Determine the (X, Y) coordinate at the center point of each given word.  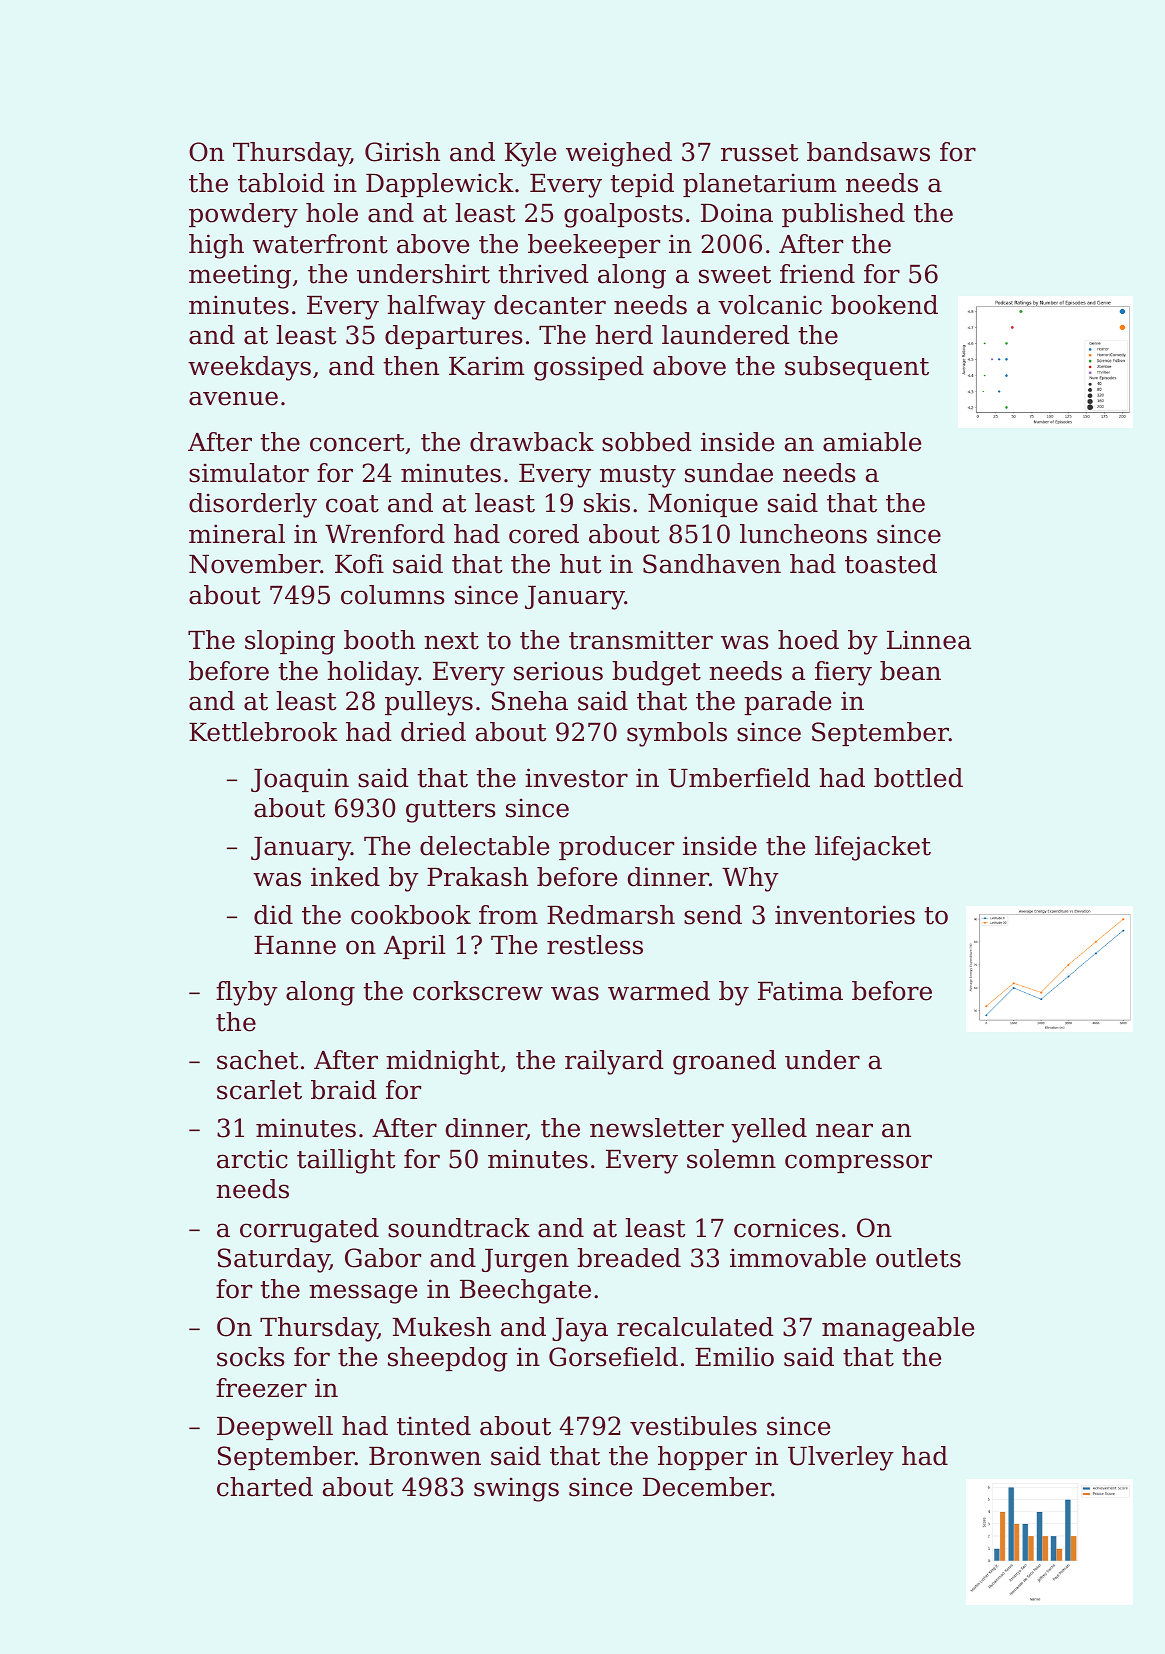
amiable (872, 442)
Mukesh (441, 1327)
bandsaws (868, 152)
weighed (619, 154)
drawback (532, 442)
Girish (402, 152)
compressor (858, 1163)
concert (357, 443)
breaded (629, 1258)
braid (344, 1090)
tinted (434, 1426)
